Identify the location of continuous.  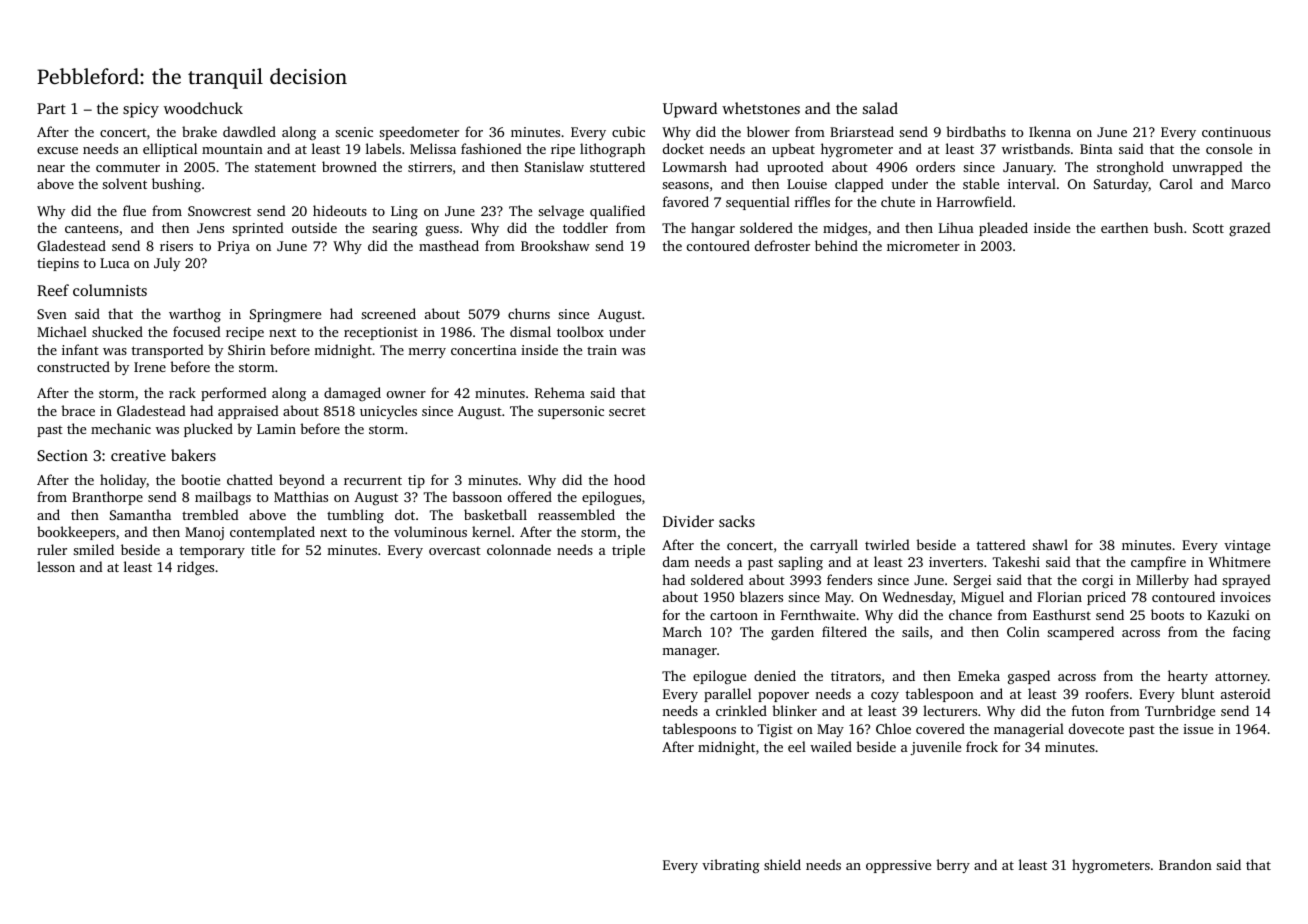
(1236, 132).
